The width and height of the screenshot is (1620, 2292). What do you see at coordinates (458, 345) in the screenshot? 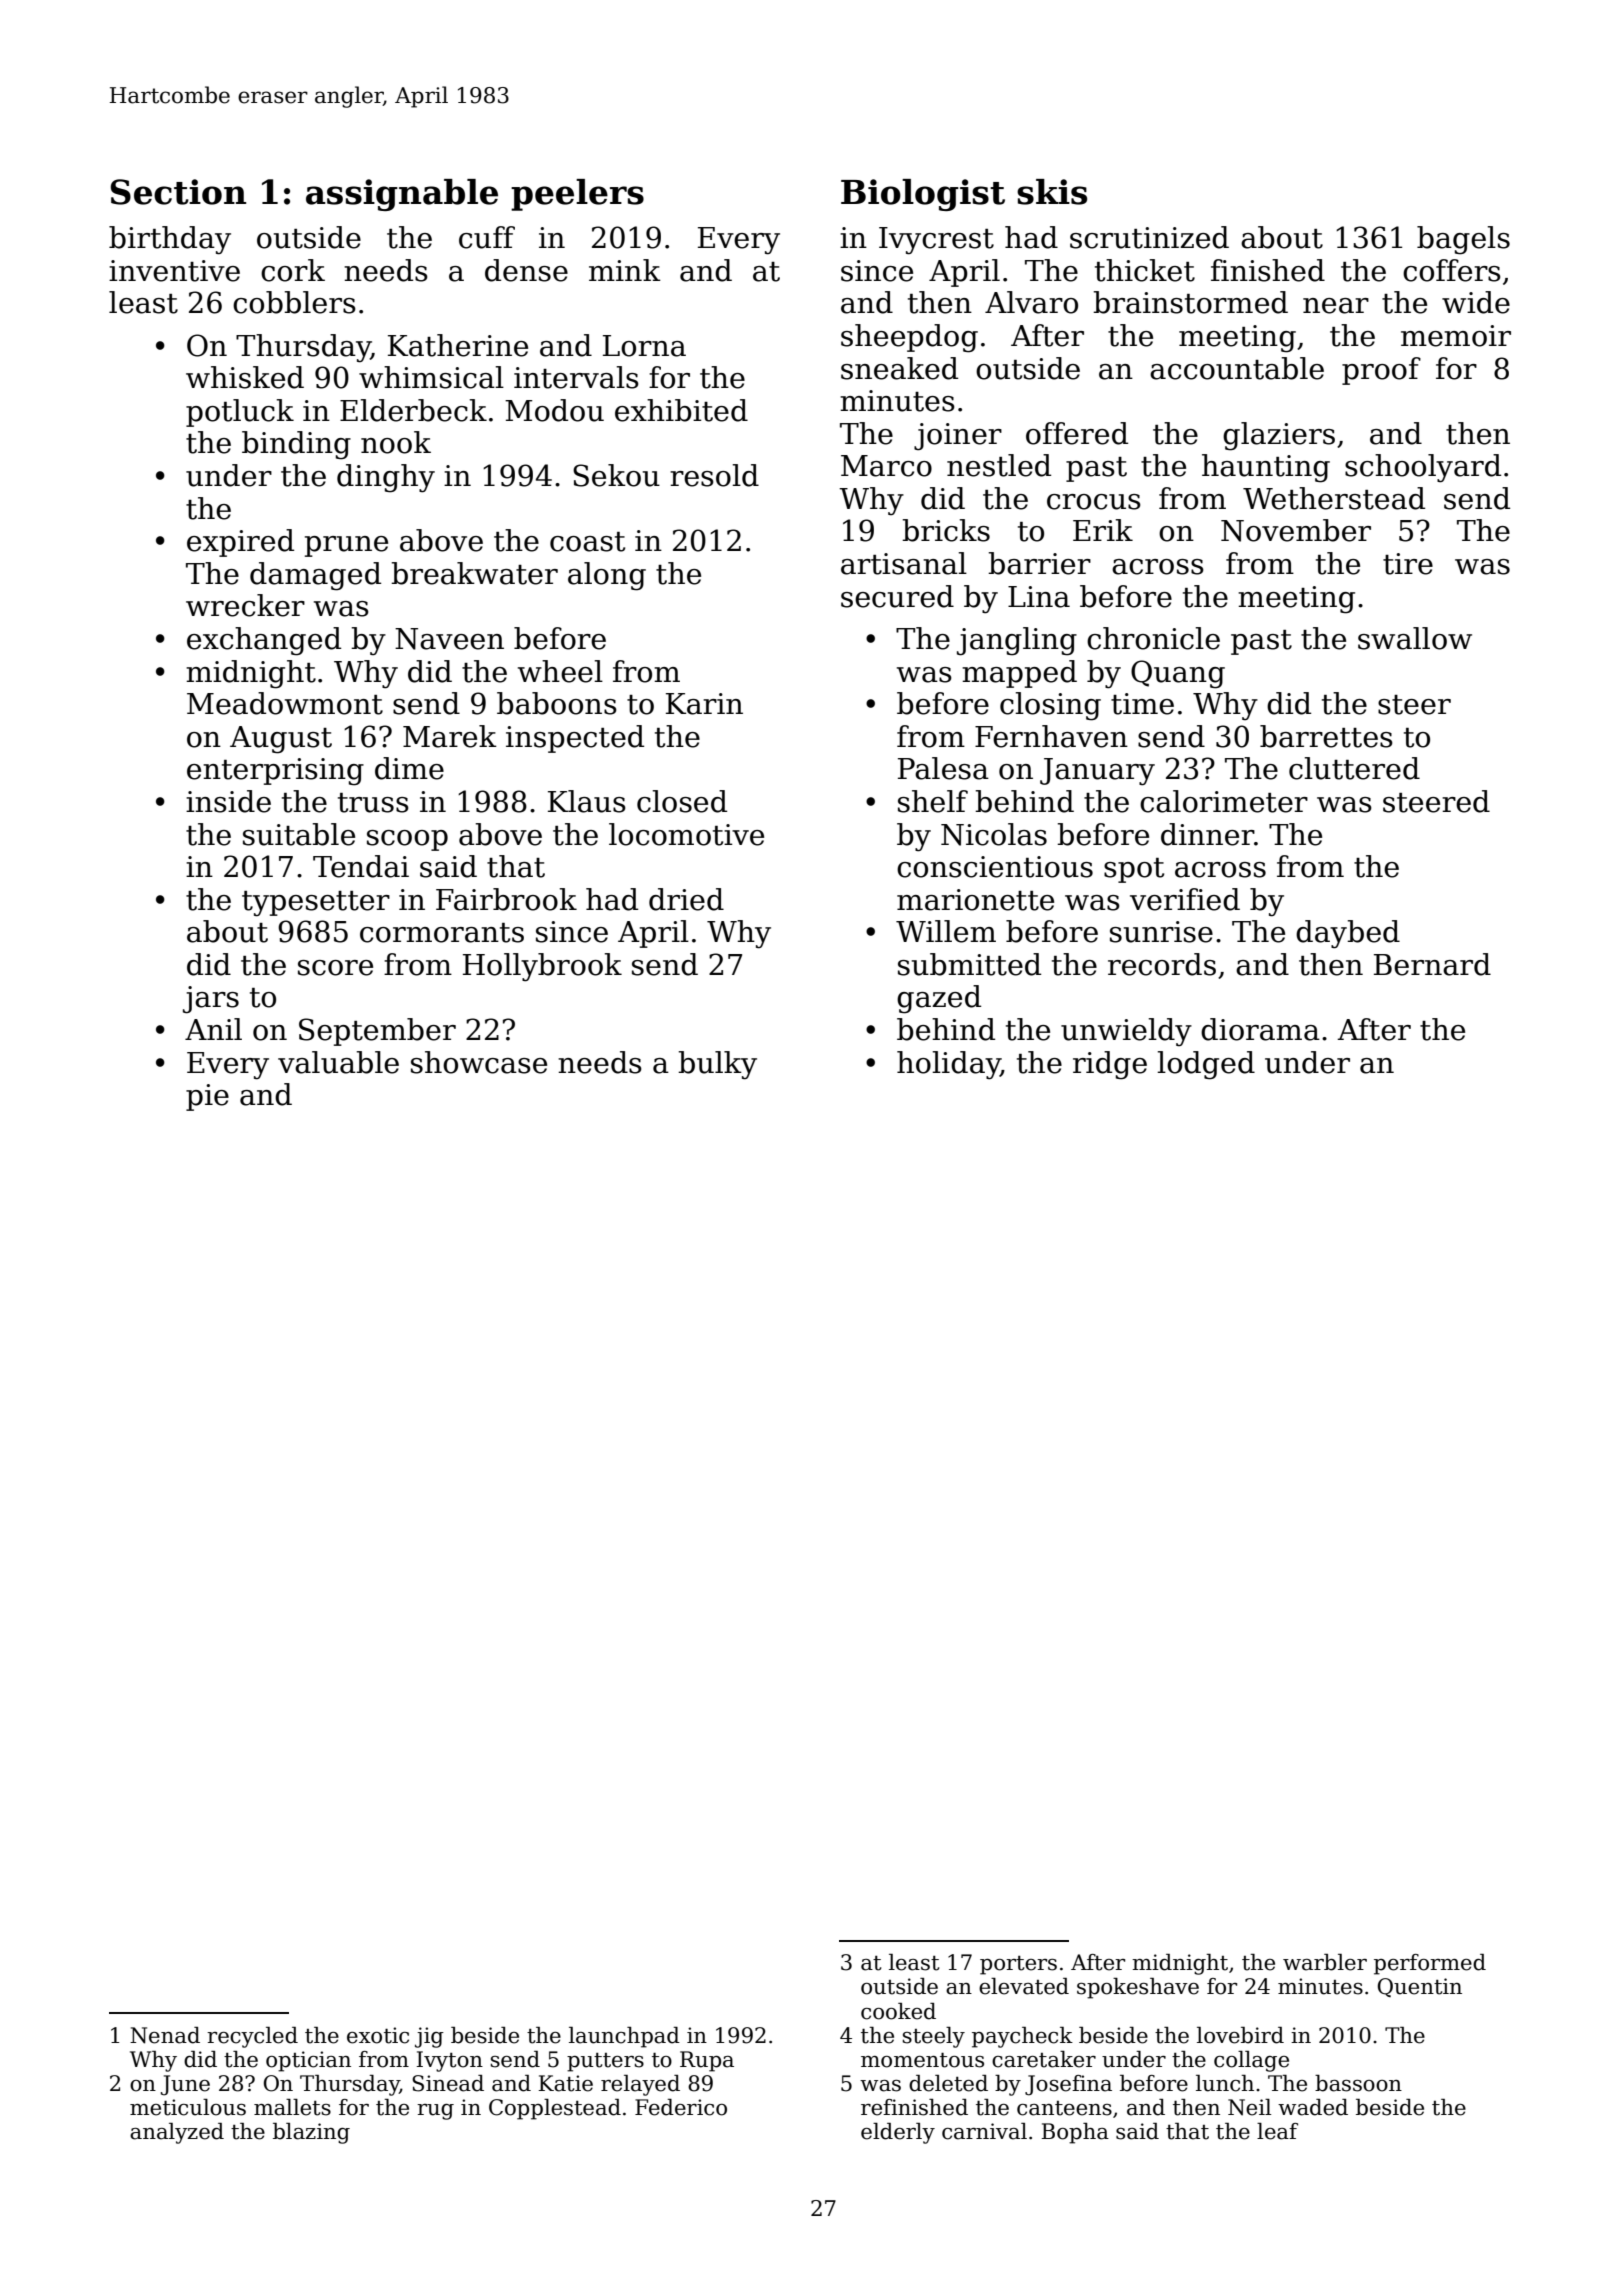
I see `Katherine` at bounding box center [458, 345].
